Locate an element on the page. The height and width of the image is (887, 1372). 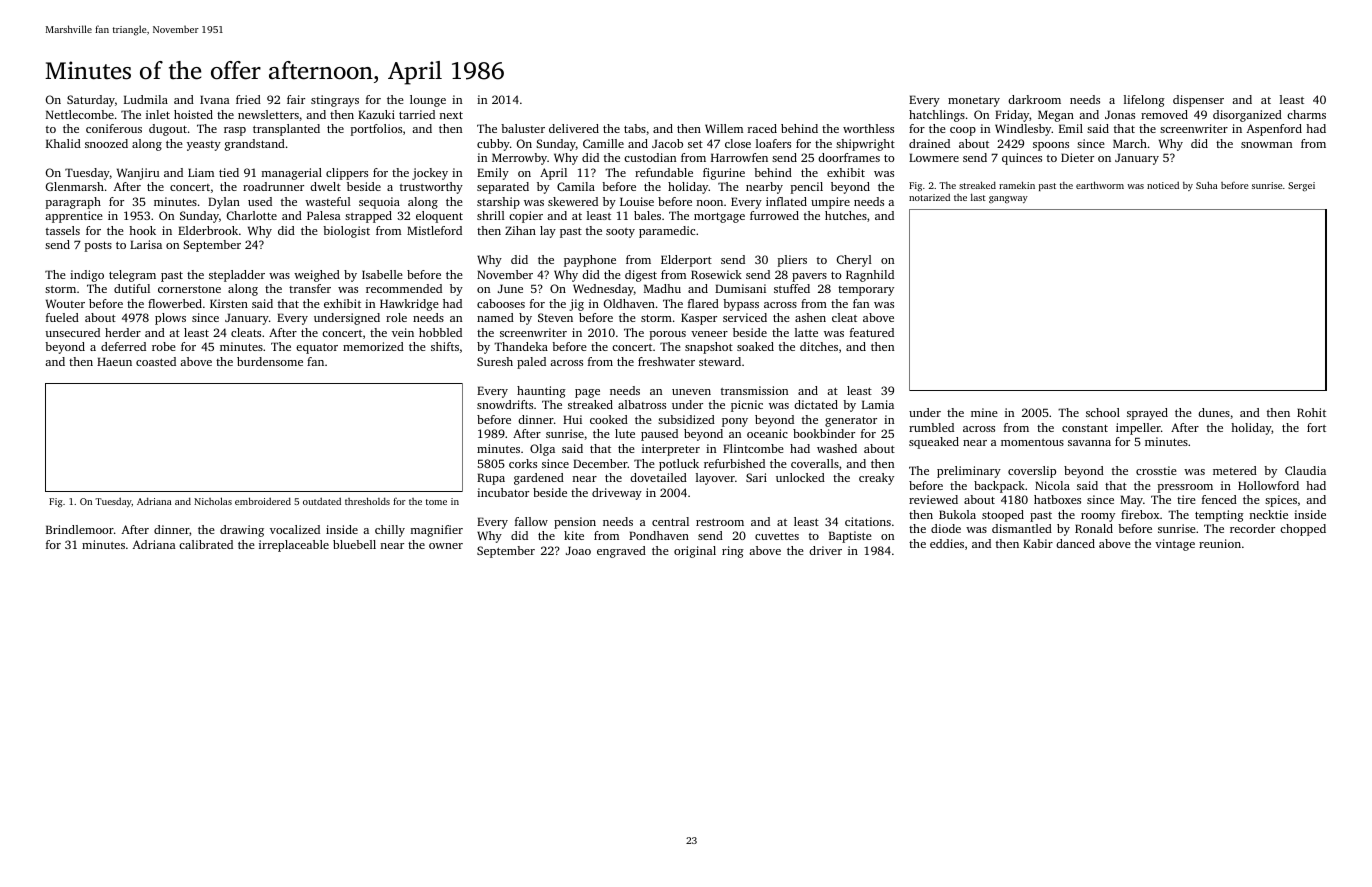
hutches is located at coordinates (846, 215).
